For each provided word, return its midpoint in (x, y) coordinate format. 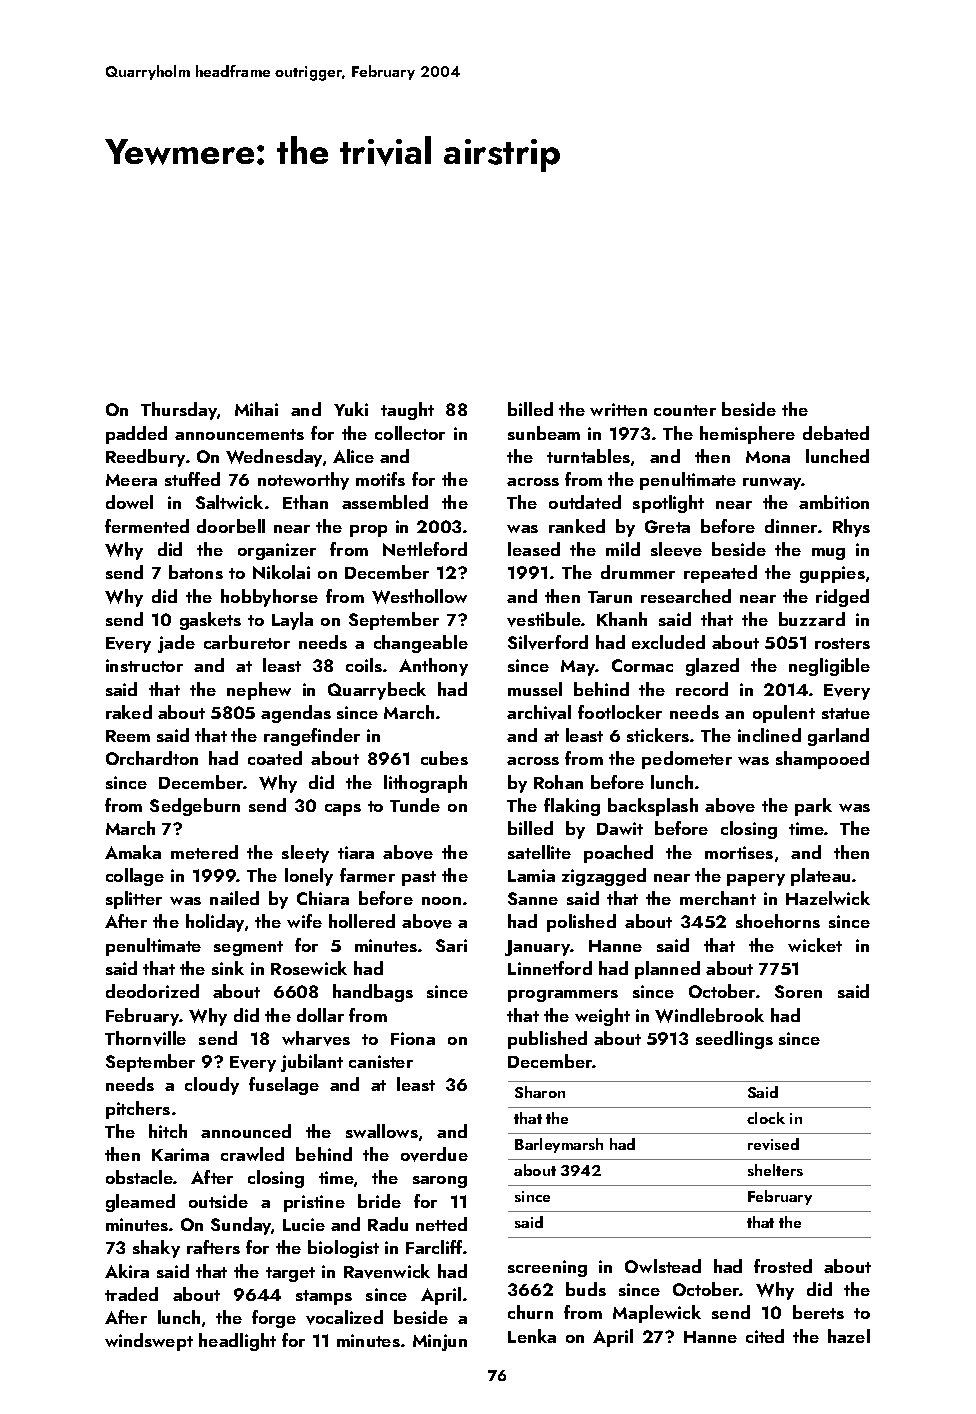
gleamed (140, 1203)
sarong (440, 1182)
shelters (775, 1170)
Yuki (351, 409)
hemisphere (747, 435)
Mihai (256, 409)
